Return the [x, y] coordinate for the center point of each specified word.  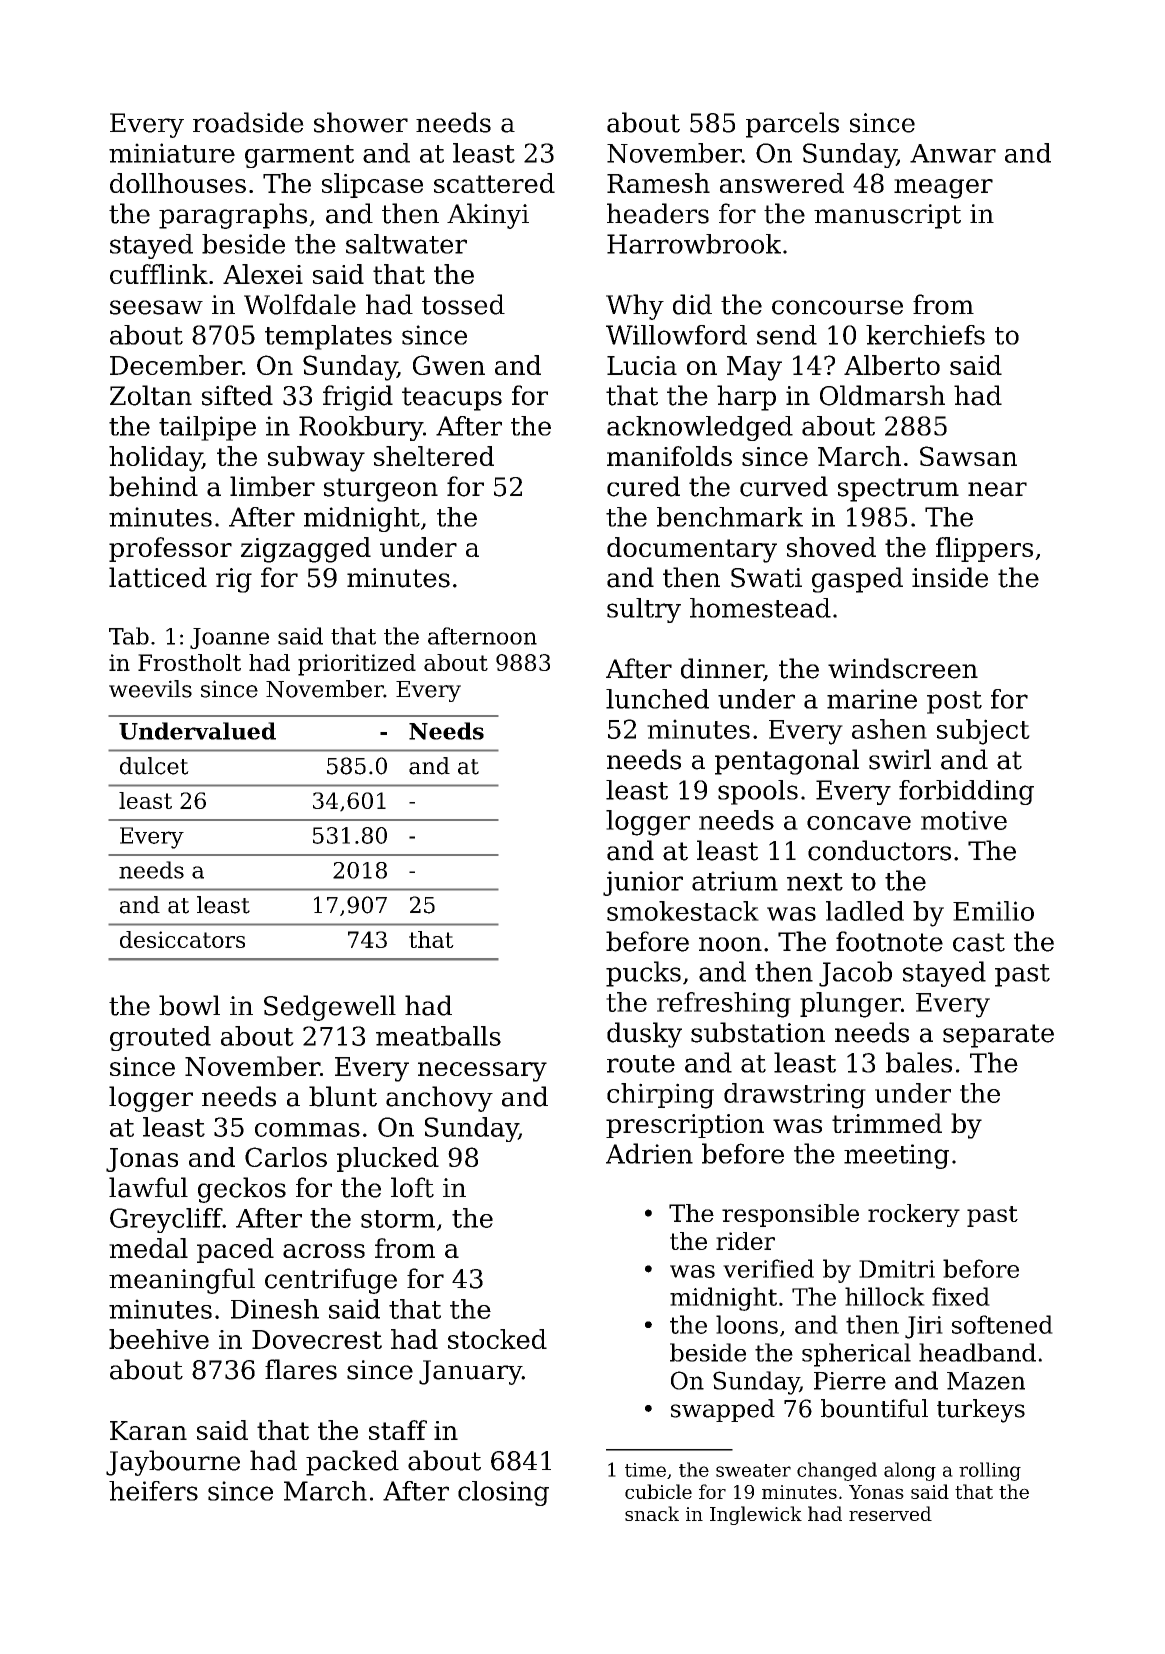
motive [964, 820]
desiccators [182, 939]
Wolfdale [300, 304]
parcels [792, 125]
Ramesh [658, 183]
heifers [153, 1491]
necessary [482, 1072]
